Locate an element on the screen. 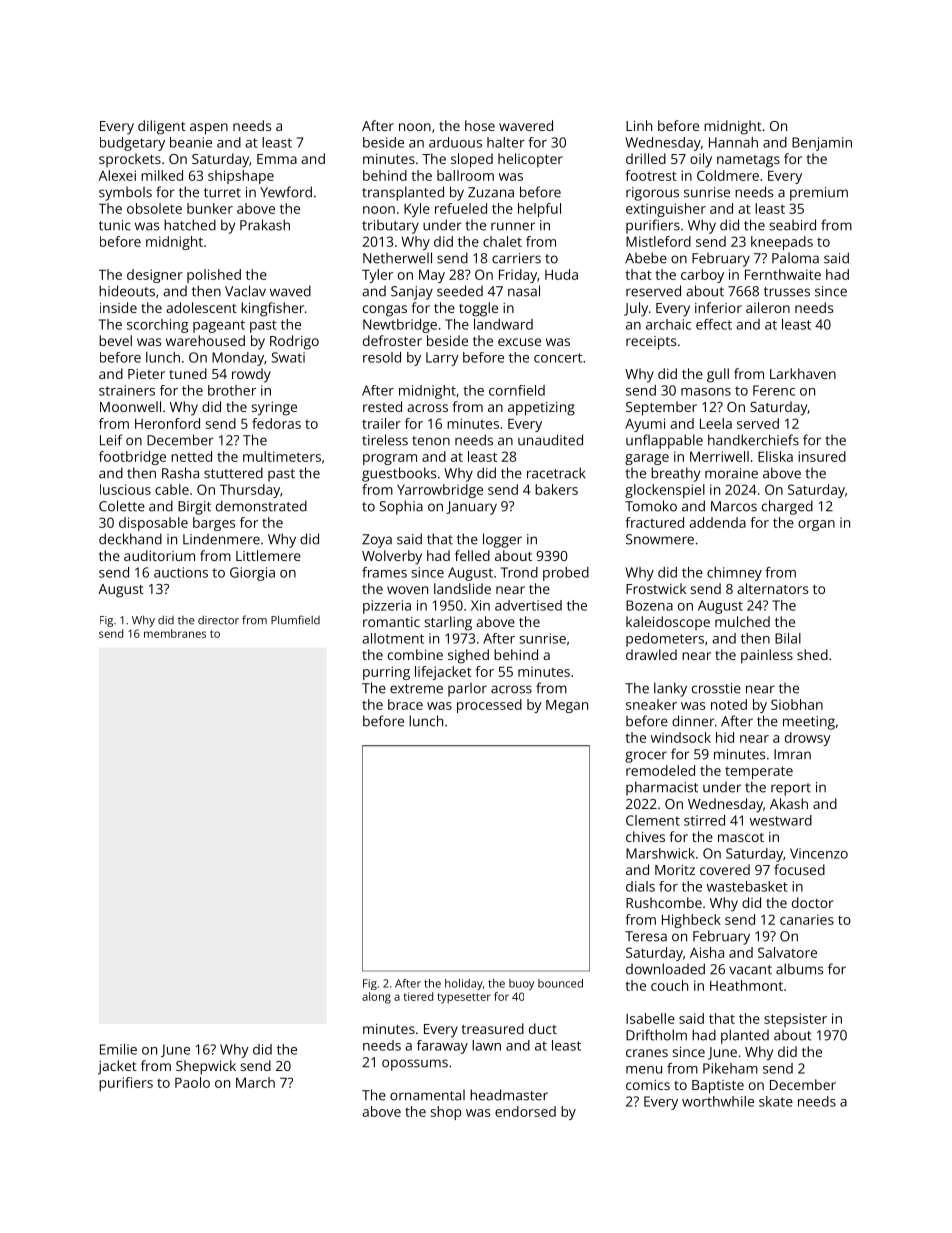 The width and height of the screenshot is (952, 1233). starling is located at coordinates (448, 623).
